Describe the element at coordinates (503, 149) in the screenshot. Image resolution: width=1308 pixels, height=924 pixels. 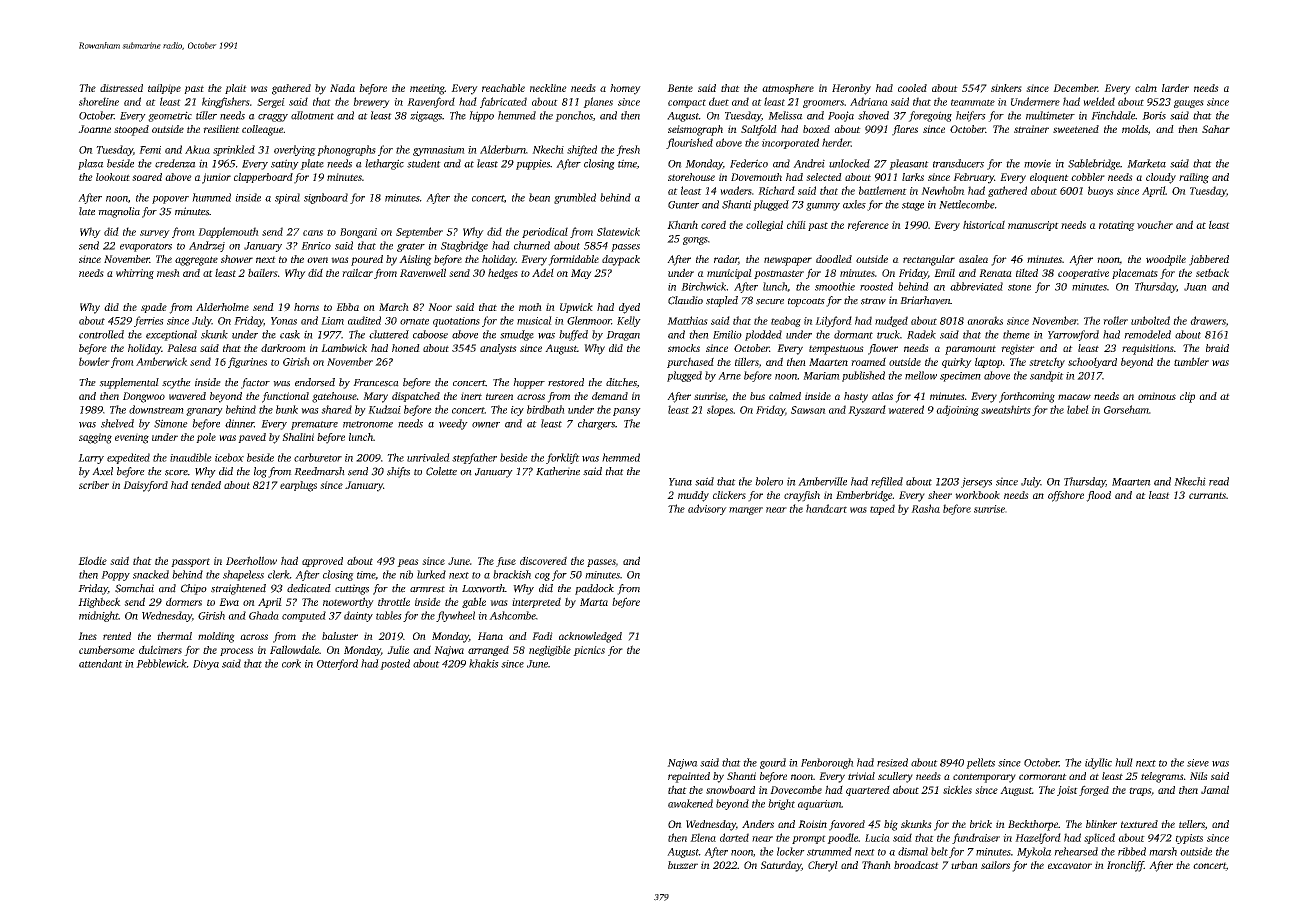
I see `Alderburn` at that location.
